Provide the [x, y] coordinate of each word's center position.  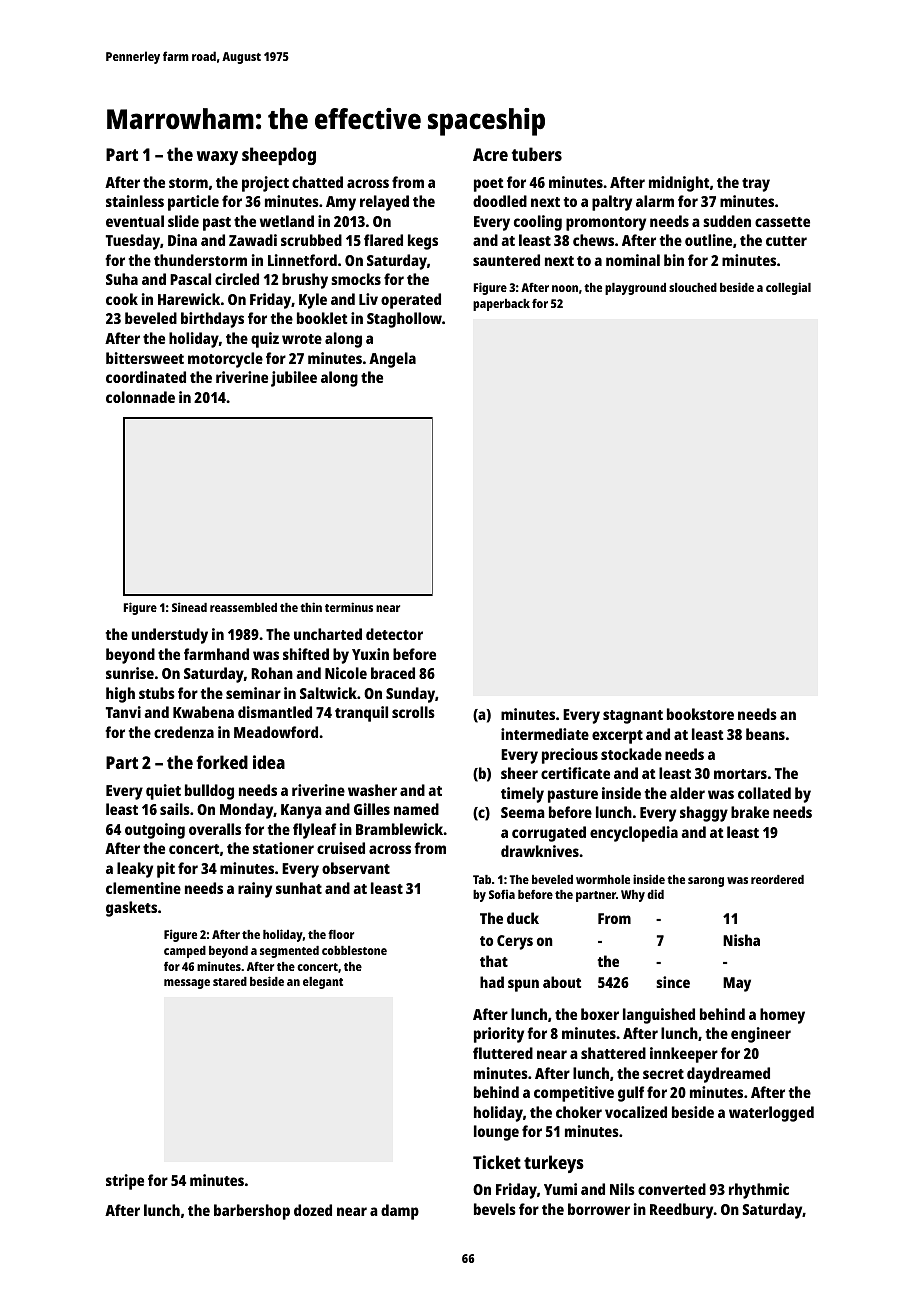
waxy [217, 158]
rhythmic [759, 1191]
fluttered [503, 1053]
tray [756, 185]
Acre [490, 154]
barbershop [252, 1212]
